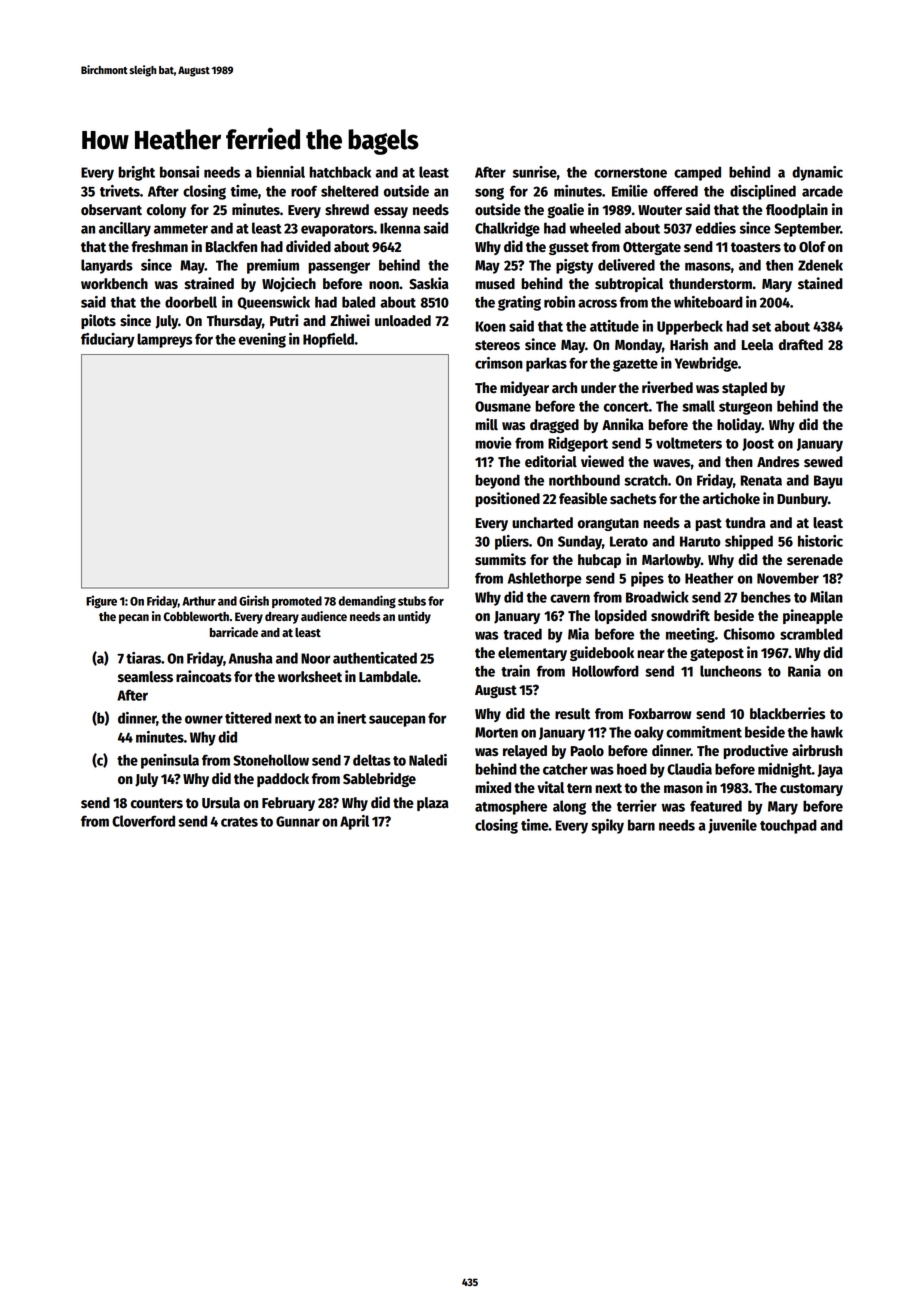 Image resolution: width=924 pixels, height=1308 pixels. I want to click on sunrise, so click(535, 172).
